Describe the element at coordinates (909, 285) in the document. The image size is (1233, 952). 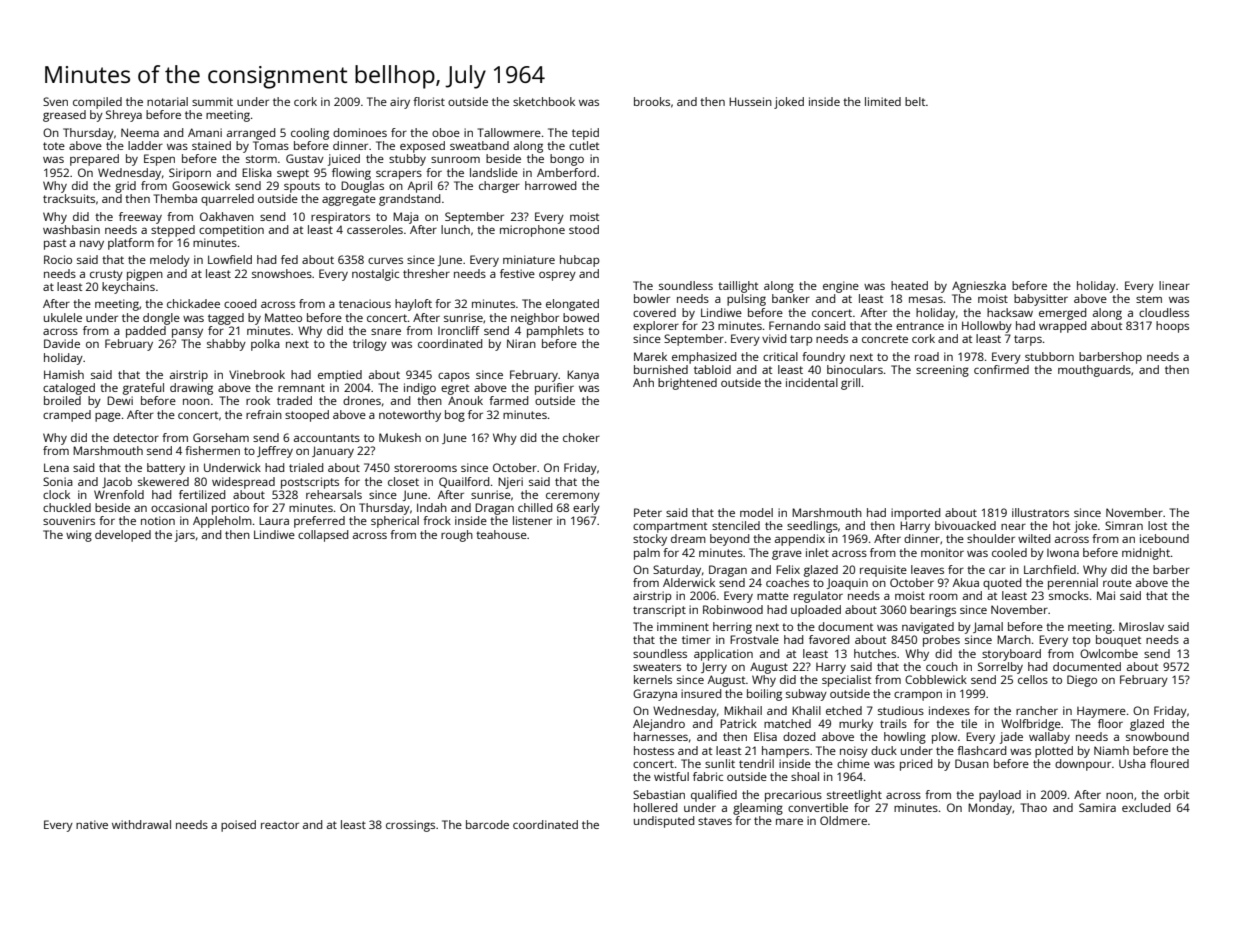
I see `heated` at that location.
